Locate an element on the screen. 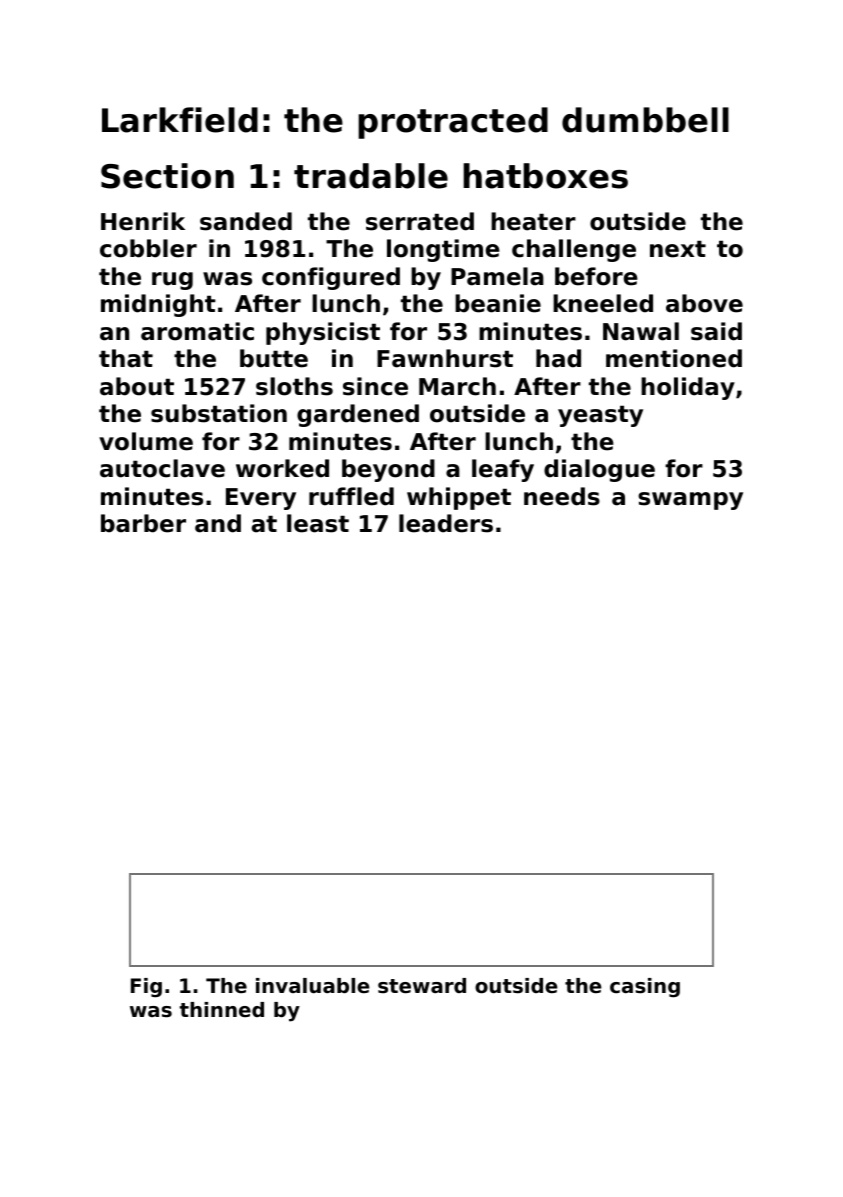  invaluable is located at coordinates (313, 986).
